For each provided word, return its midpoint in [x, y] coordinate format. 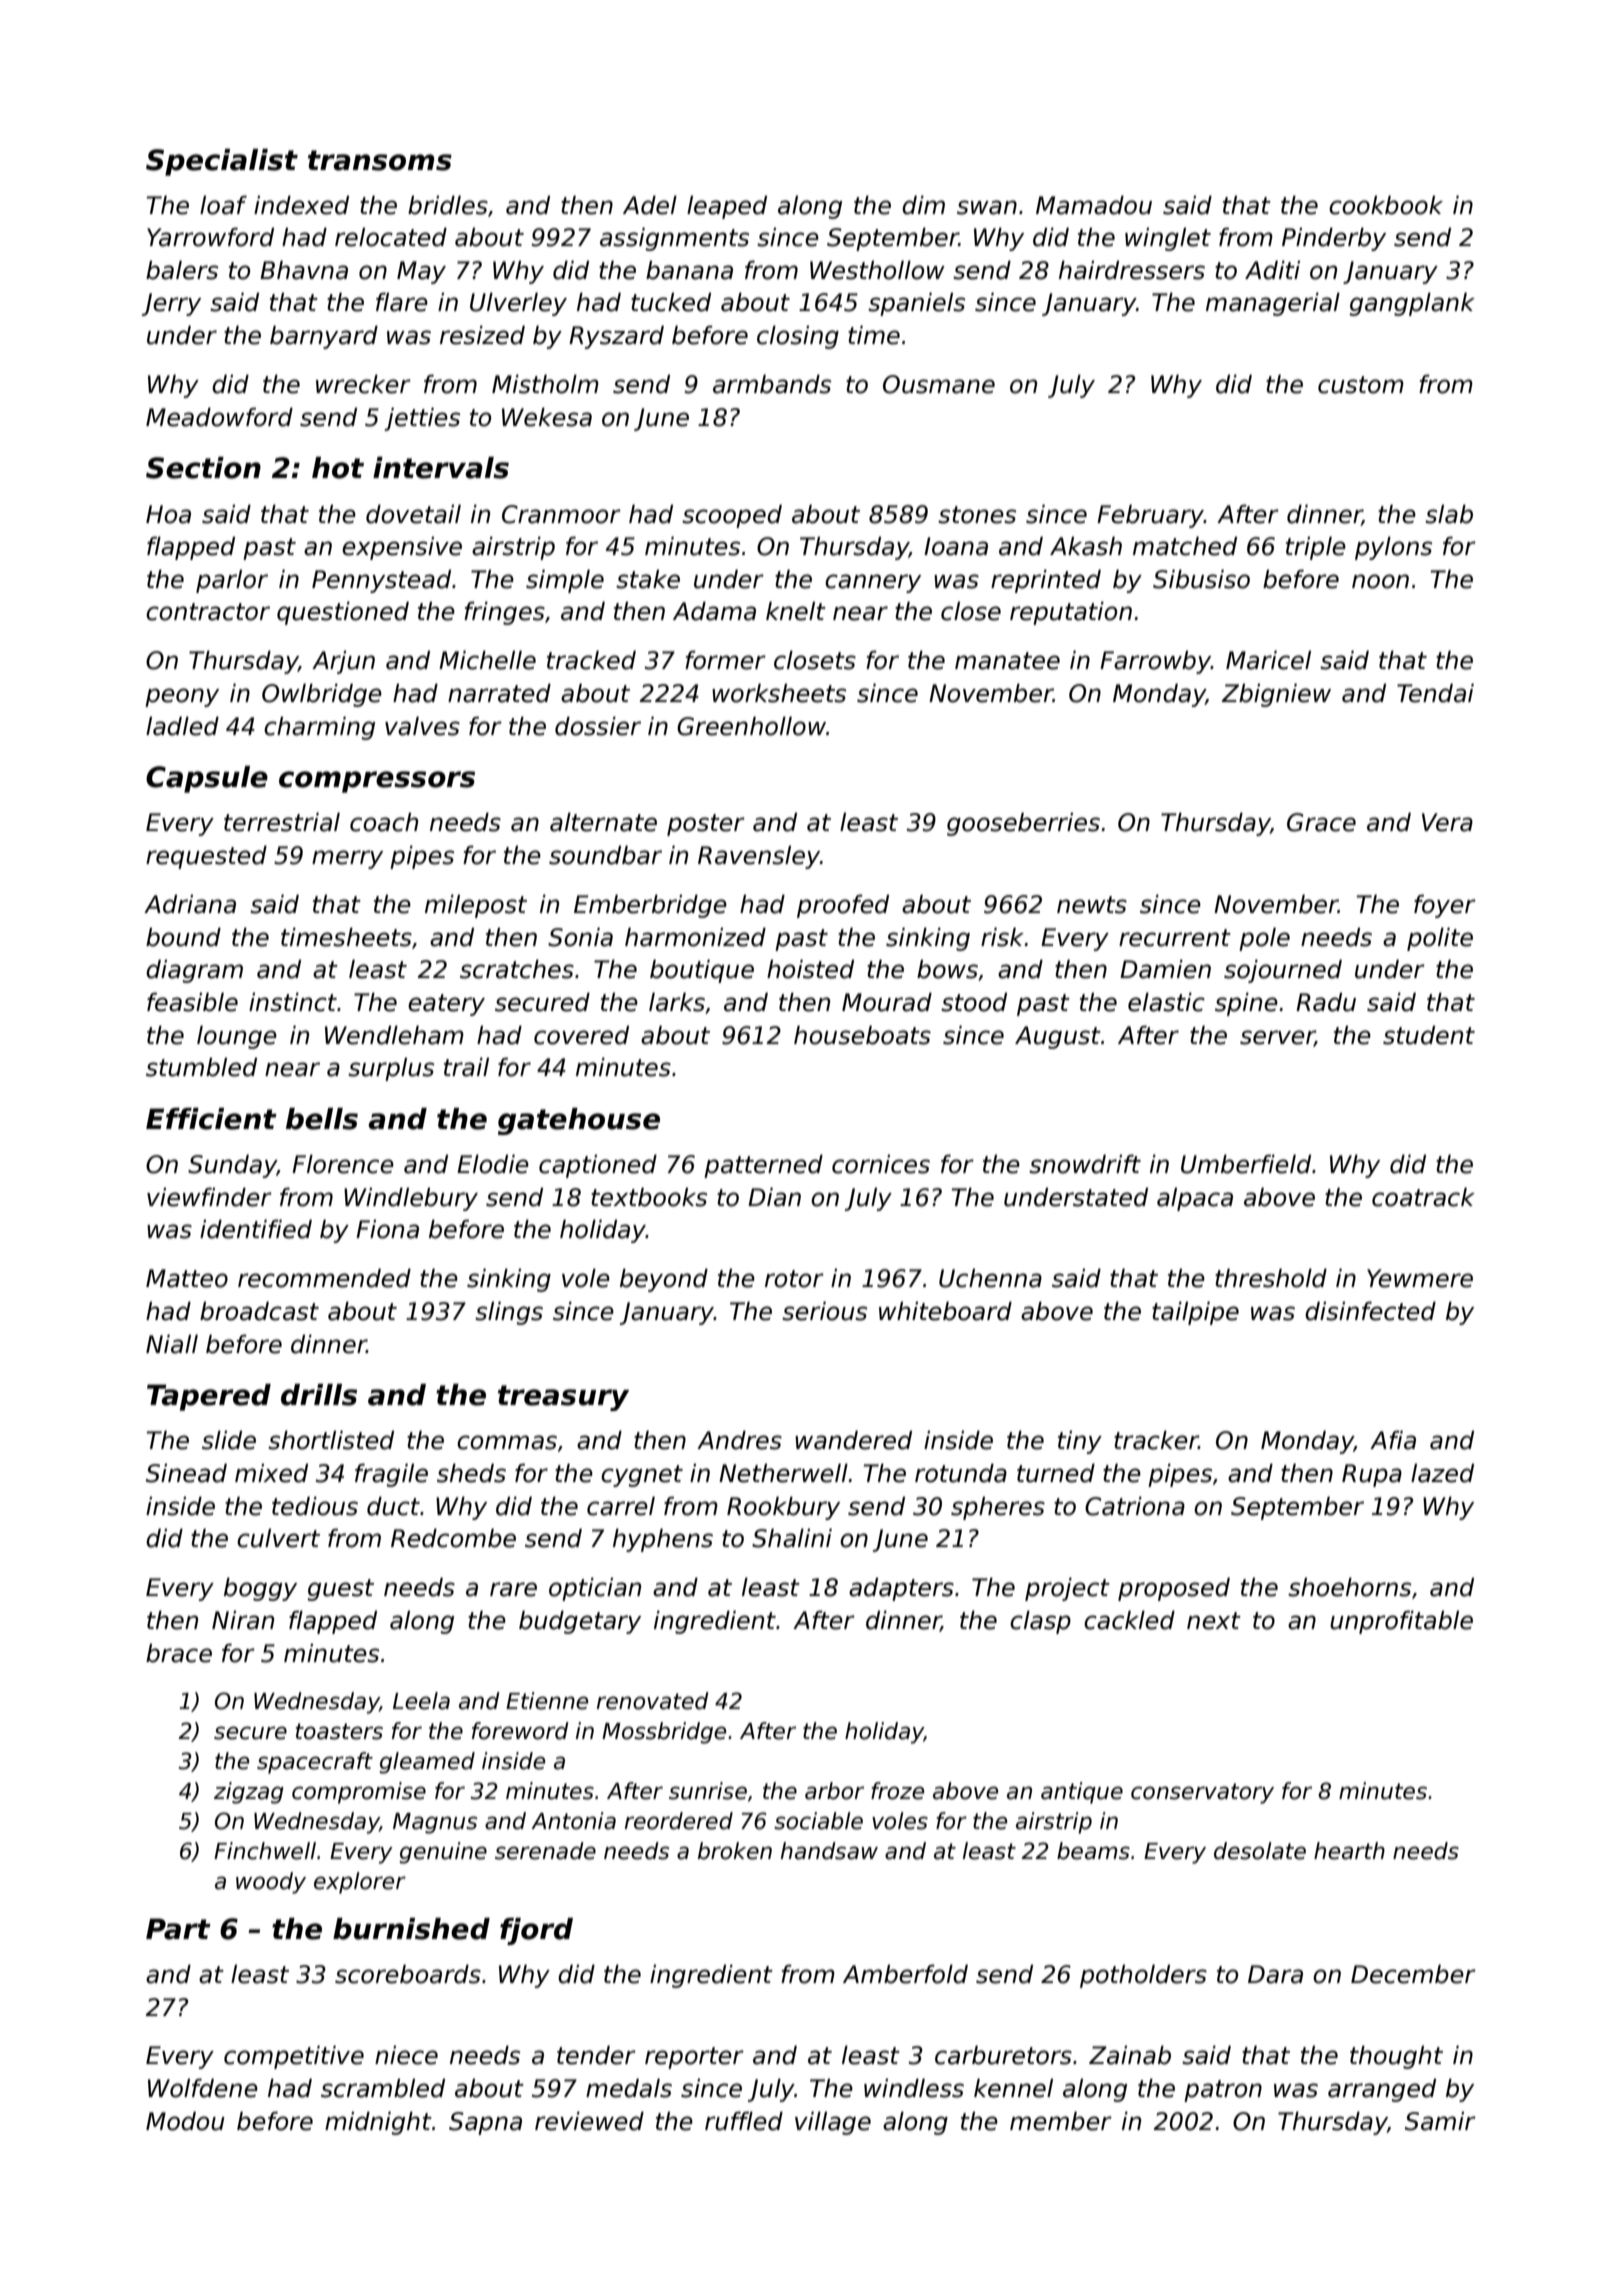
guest [341, 1590]
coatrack [1423, 1197]
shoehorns [1349, 1587]
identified [256, 1229]
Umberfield [1246, 1164]
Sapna [485, 2123]
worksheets [779, 693]
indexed [301, 205]
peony [182, 697]
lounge [237, 1037]
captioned [598, 1166]
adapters [901, 1589]
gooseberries [1023, 824]
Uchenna [990, 1278]
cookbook [1386, 205]
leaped [727, 207]
